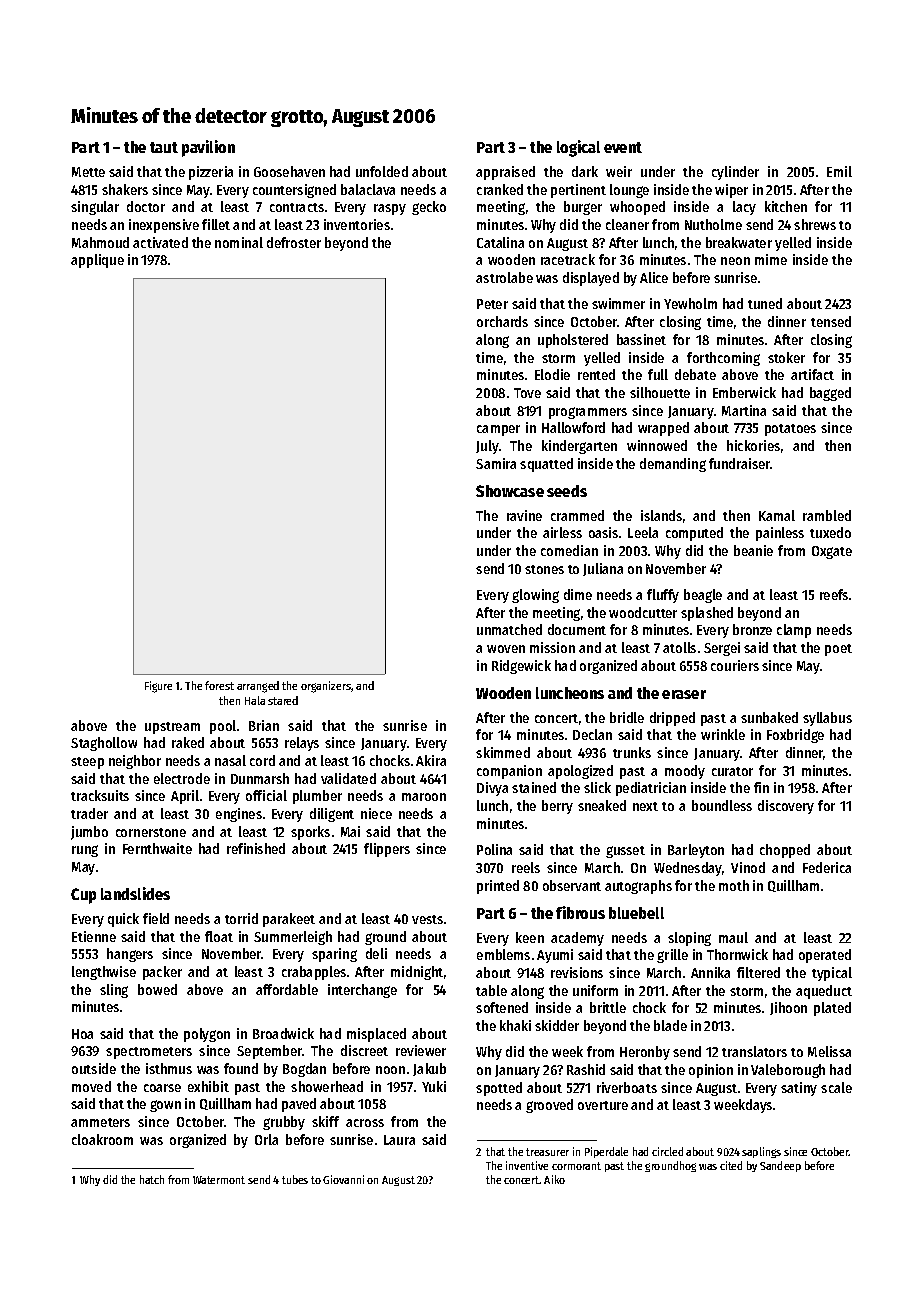 The height and width of the page is (1308, 924). What do you see at coordinates (299, 1105) in the page?
I see `paved` at bounding box center [299, 1105].
